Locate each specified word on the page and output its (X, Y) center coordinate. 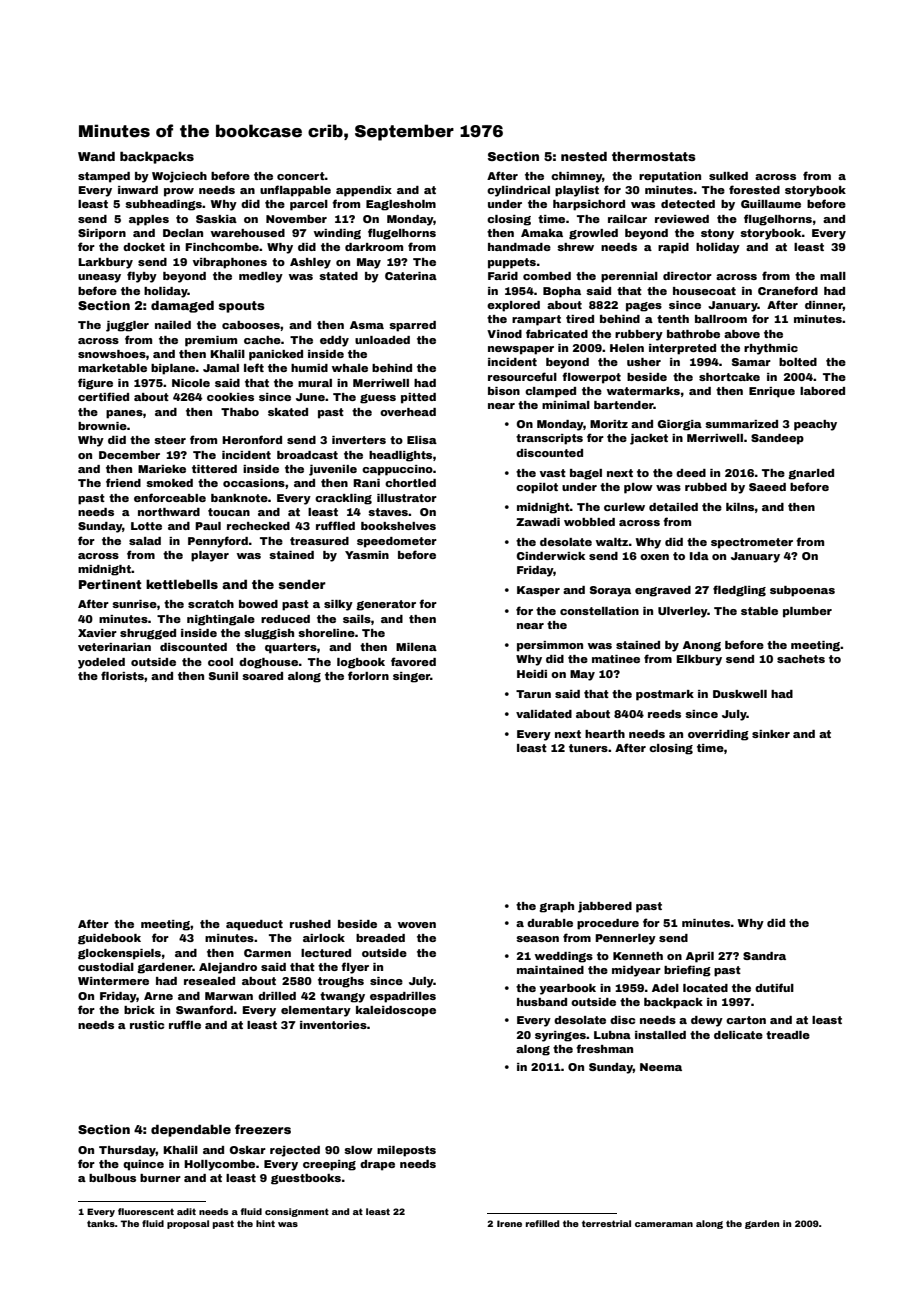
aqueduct (254, 925)
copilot (537, 488)
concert (301, 176)
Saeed (767, 487)
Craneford (788, 290)
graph (556, 907)
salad (145, 541)
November (296, 219)
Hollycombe (219, 1165)
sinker (771, 734)
